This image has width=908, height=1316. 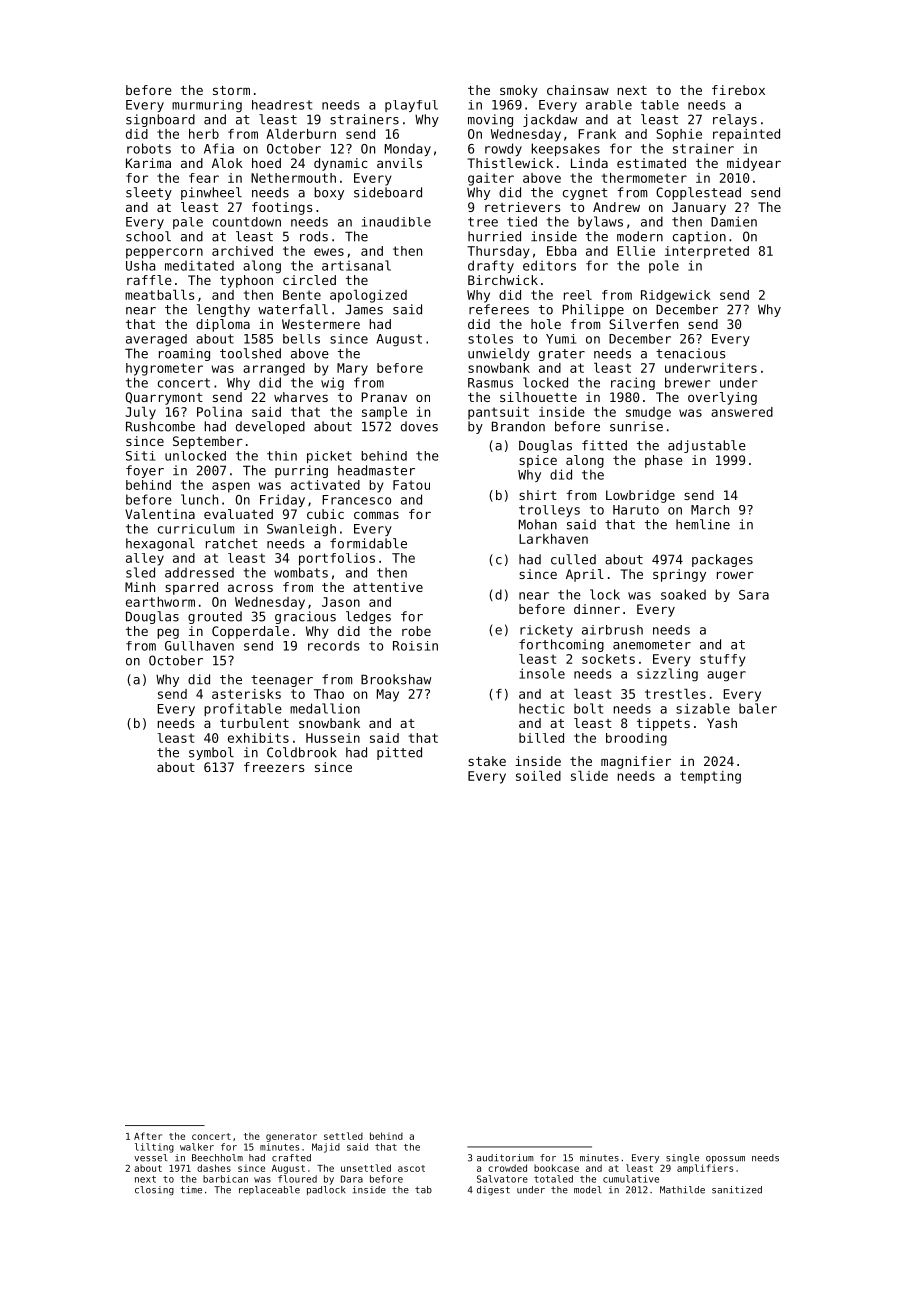 I want to click on picket, so click(x=329, y=457).
